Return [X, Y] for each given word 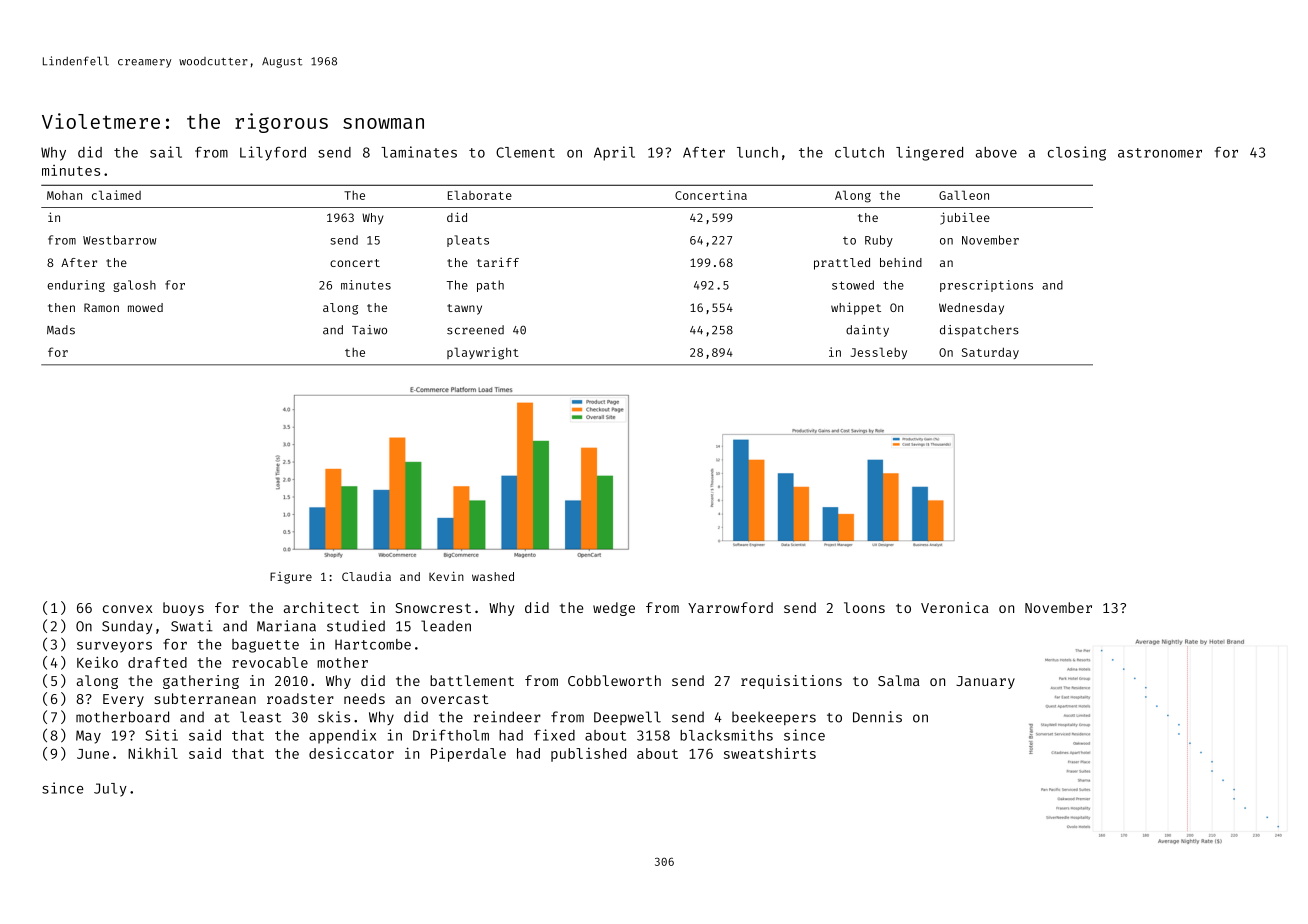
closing [1077, 153]
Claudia [366, 576]
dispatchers [979, 331]
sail [166, 152]
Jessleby [879, 353]
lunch [757, 152]
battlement [472, 680]
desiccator [351, 753]
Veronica [955, 607]
